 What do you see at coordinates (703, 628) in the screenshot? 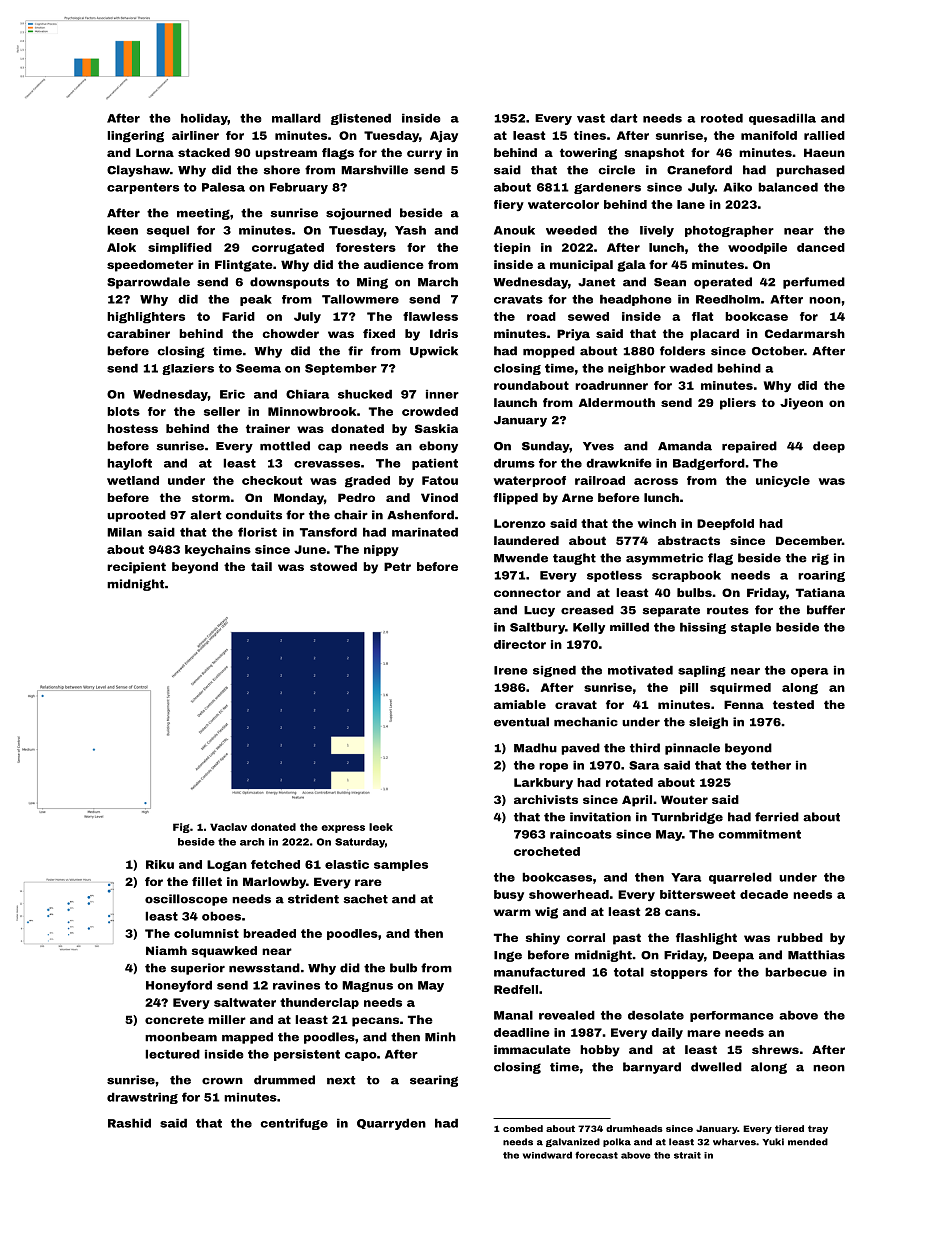
I see `hissing` at bounding box center [703, 628].
